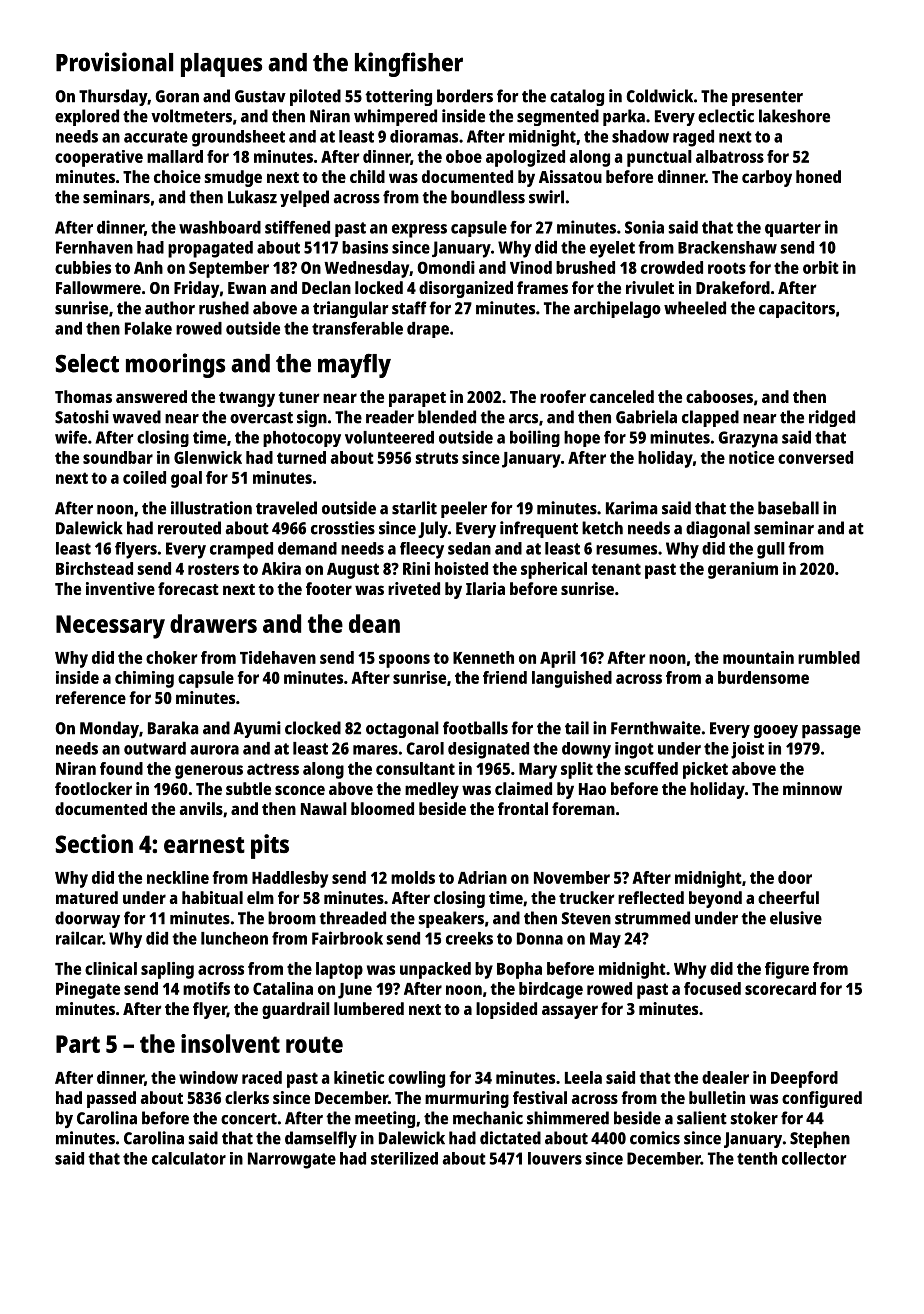 The image size is (924, 1314). I want to click on punctual, so click(659, 158).
